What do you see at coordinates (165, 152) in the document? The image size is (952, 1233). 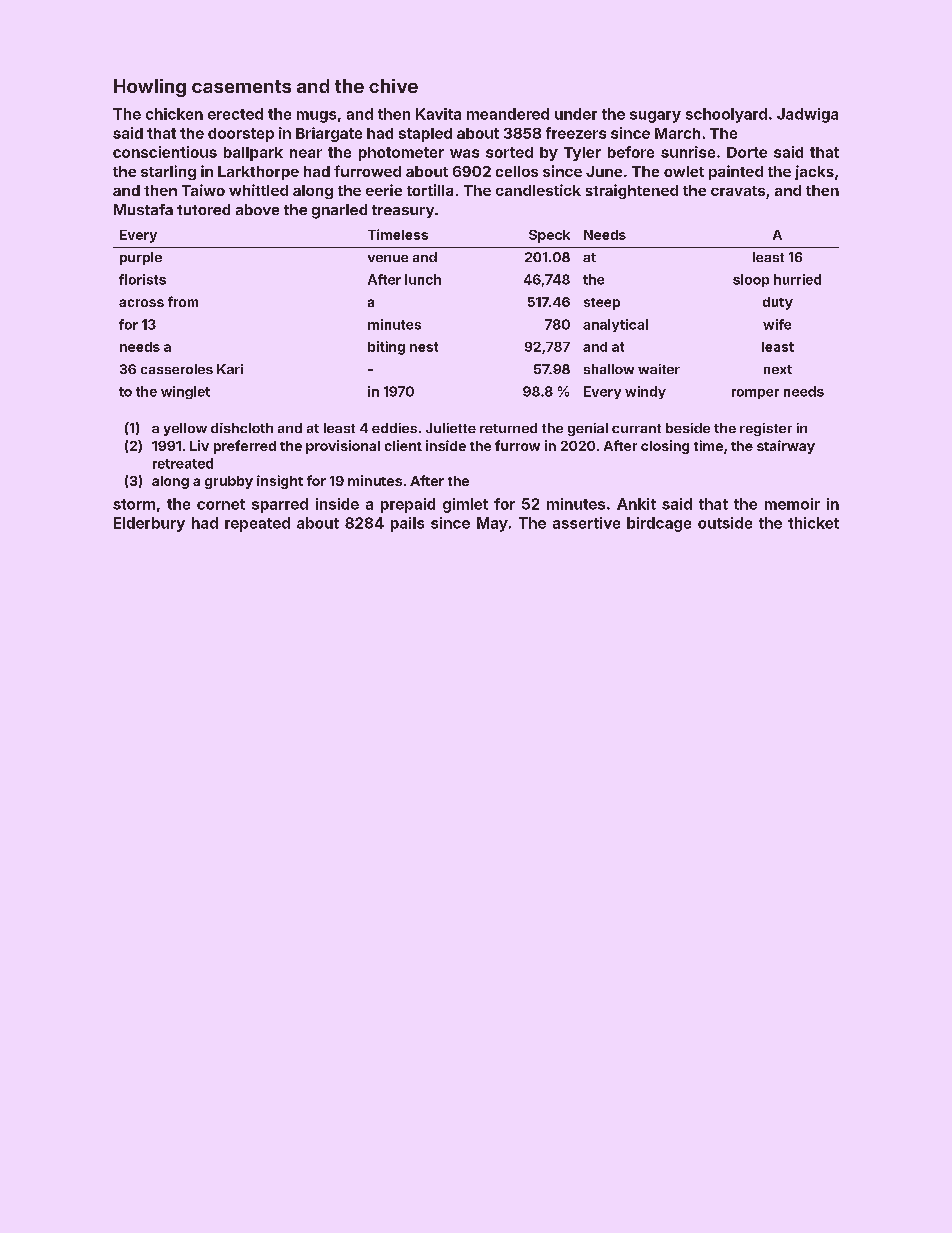 I see `conscientious` at bounding box center [165, 152].
